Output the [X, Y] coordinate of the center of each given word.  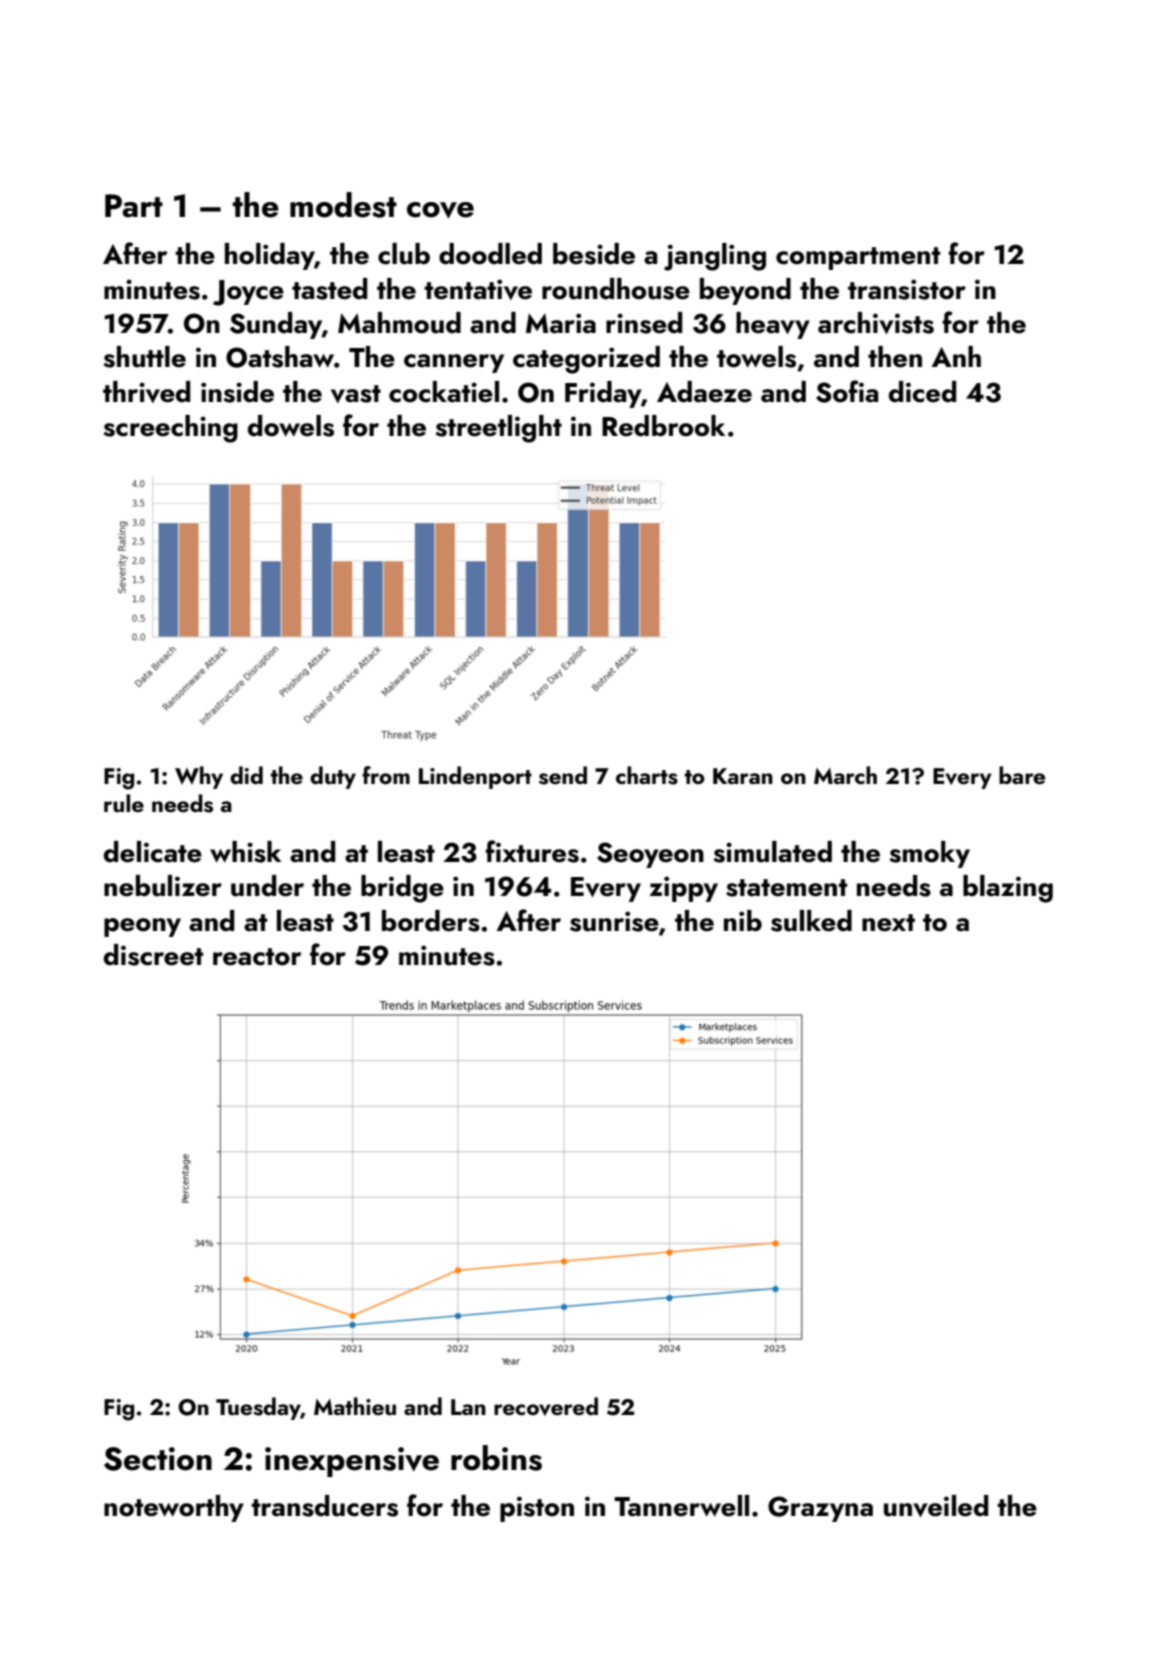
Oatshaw [280, 357]
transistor [907, 289]
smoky [930, 854]
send [563, 775]
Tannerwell [681, 1506]
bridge [402, 889]
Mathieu [355, 1406]
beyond [745, 291]
